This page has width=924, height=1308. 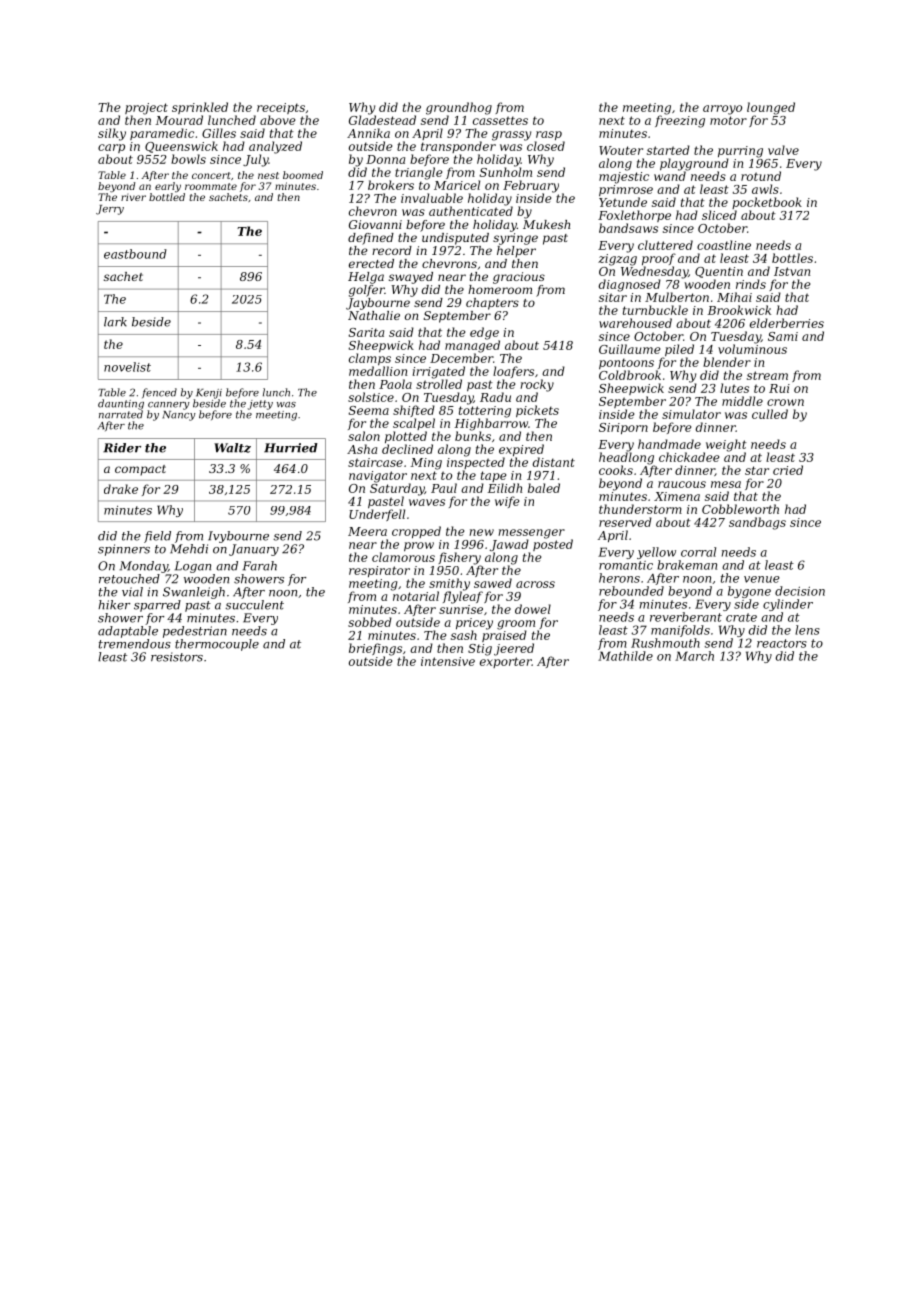 I want to click on succulent, so click(x=254, y=605).
